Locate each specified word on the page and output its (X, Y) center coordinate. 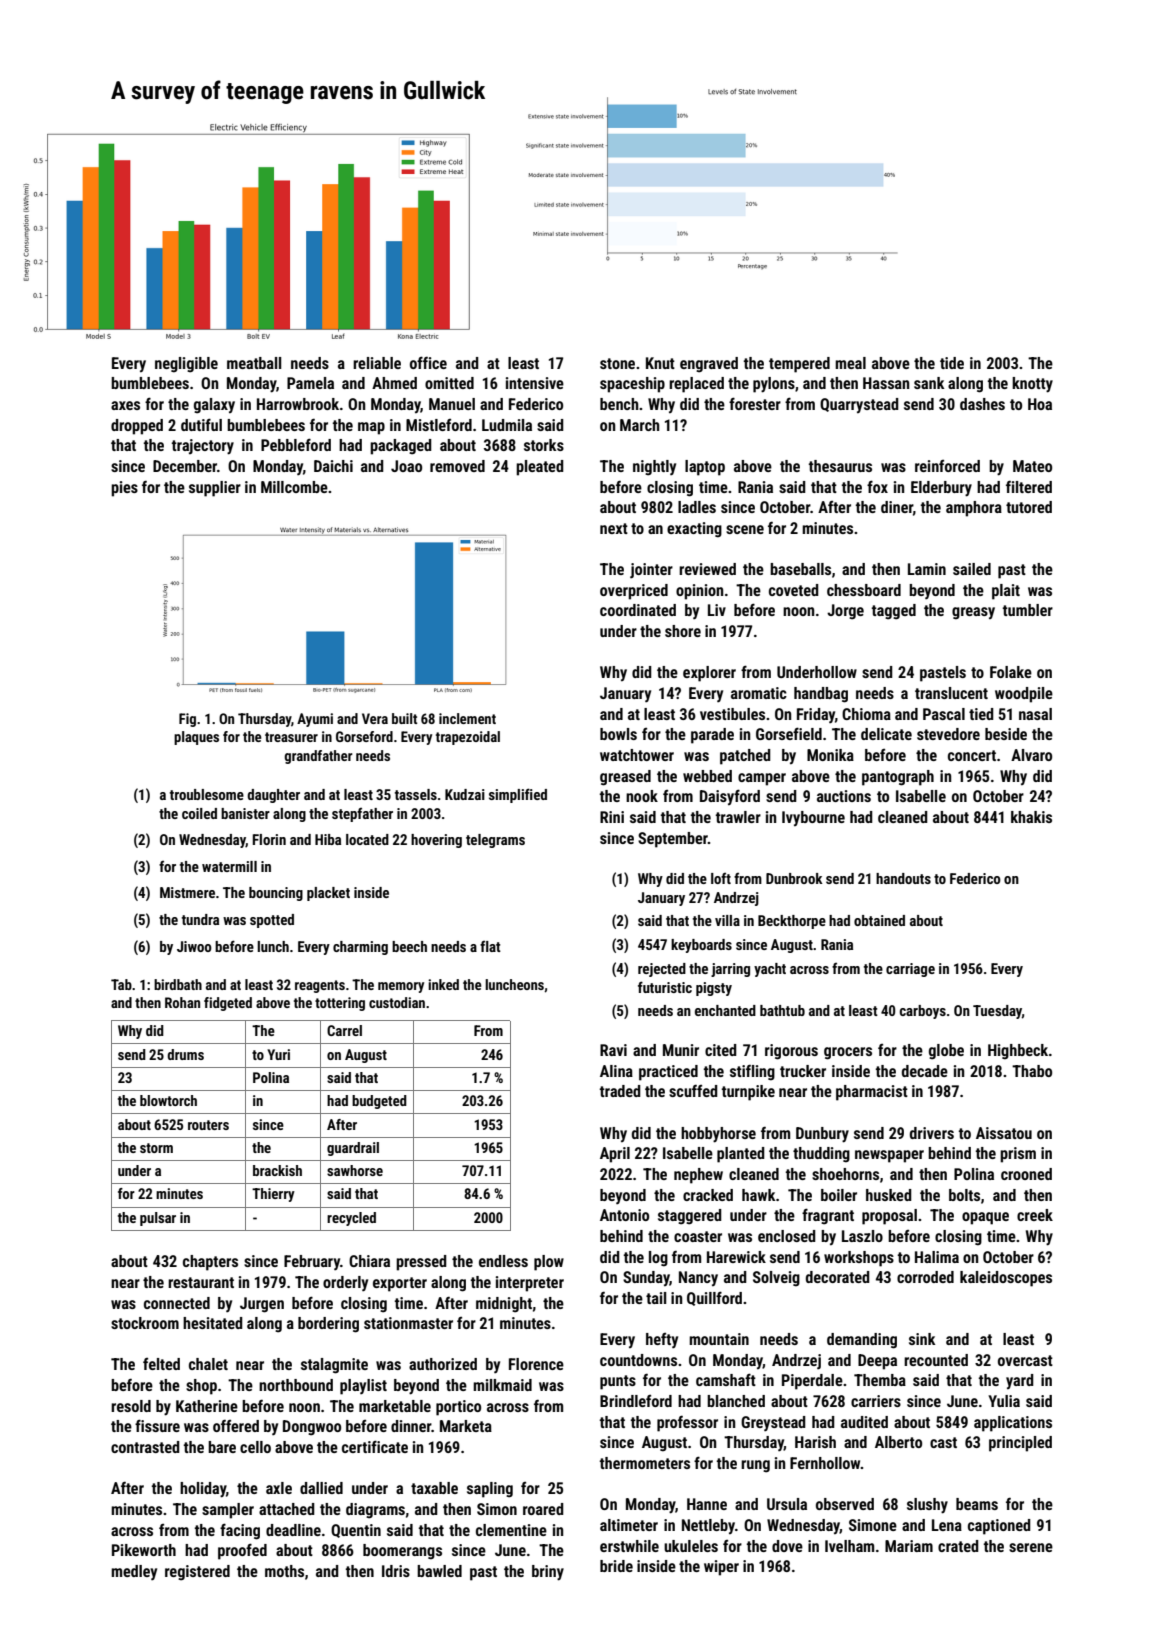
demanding (862, 1341)
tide (952, 363)
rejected (662, 970)
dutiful (201, 424)
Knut (660, 363)
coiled (199, 813)
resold (131, 1406)
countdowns (638, 1360)
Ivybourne (813, 818)
